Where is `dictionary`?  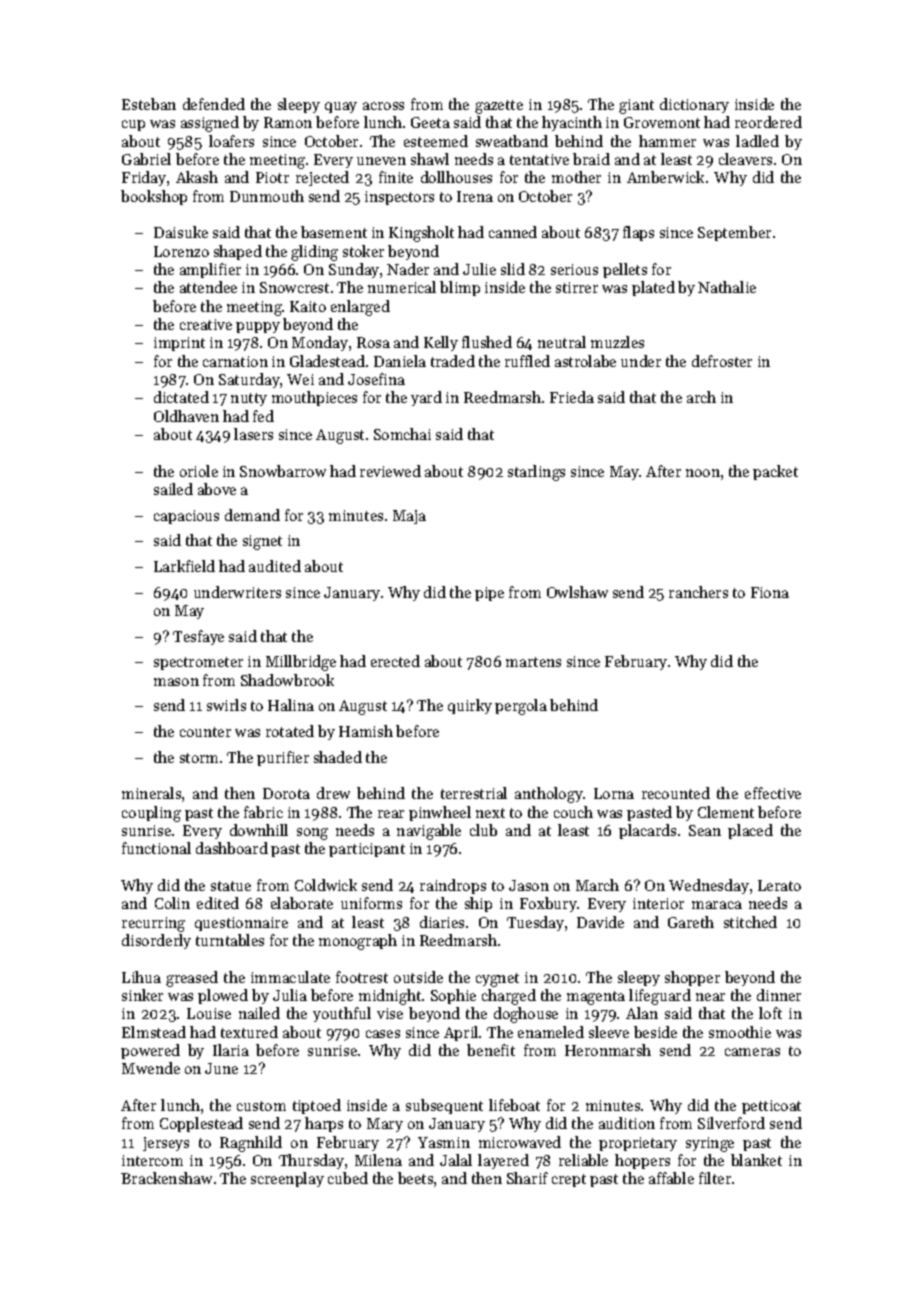 dictionary is located at coordinates (694, 105).
